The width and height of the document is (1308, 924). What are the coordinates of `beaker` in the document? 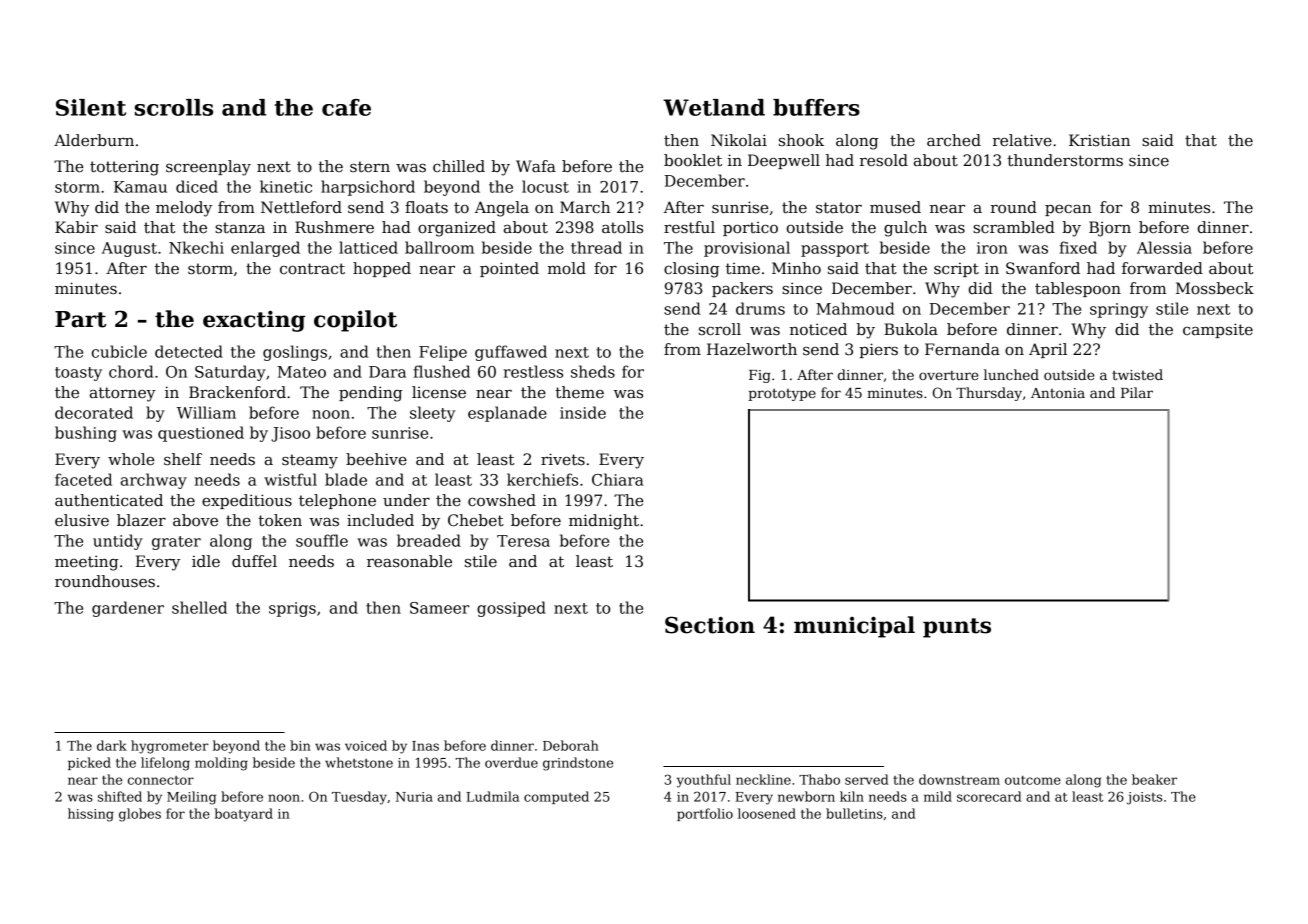 It's located at (1154, 779).
